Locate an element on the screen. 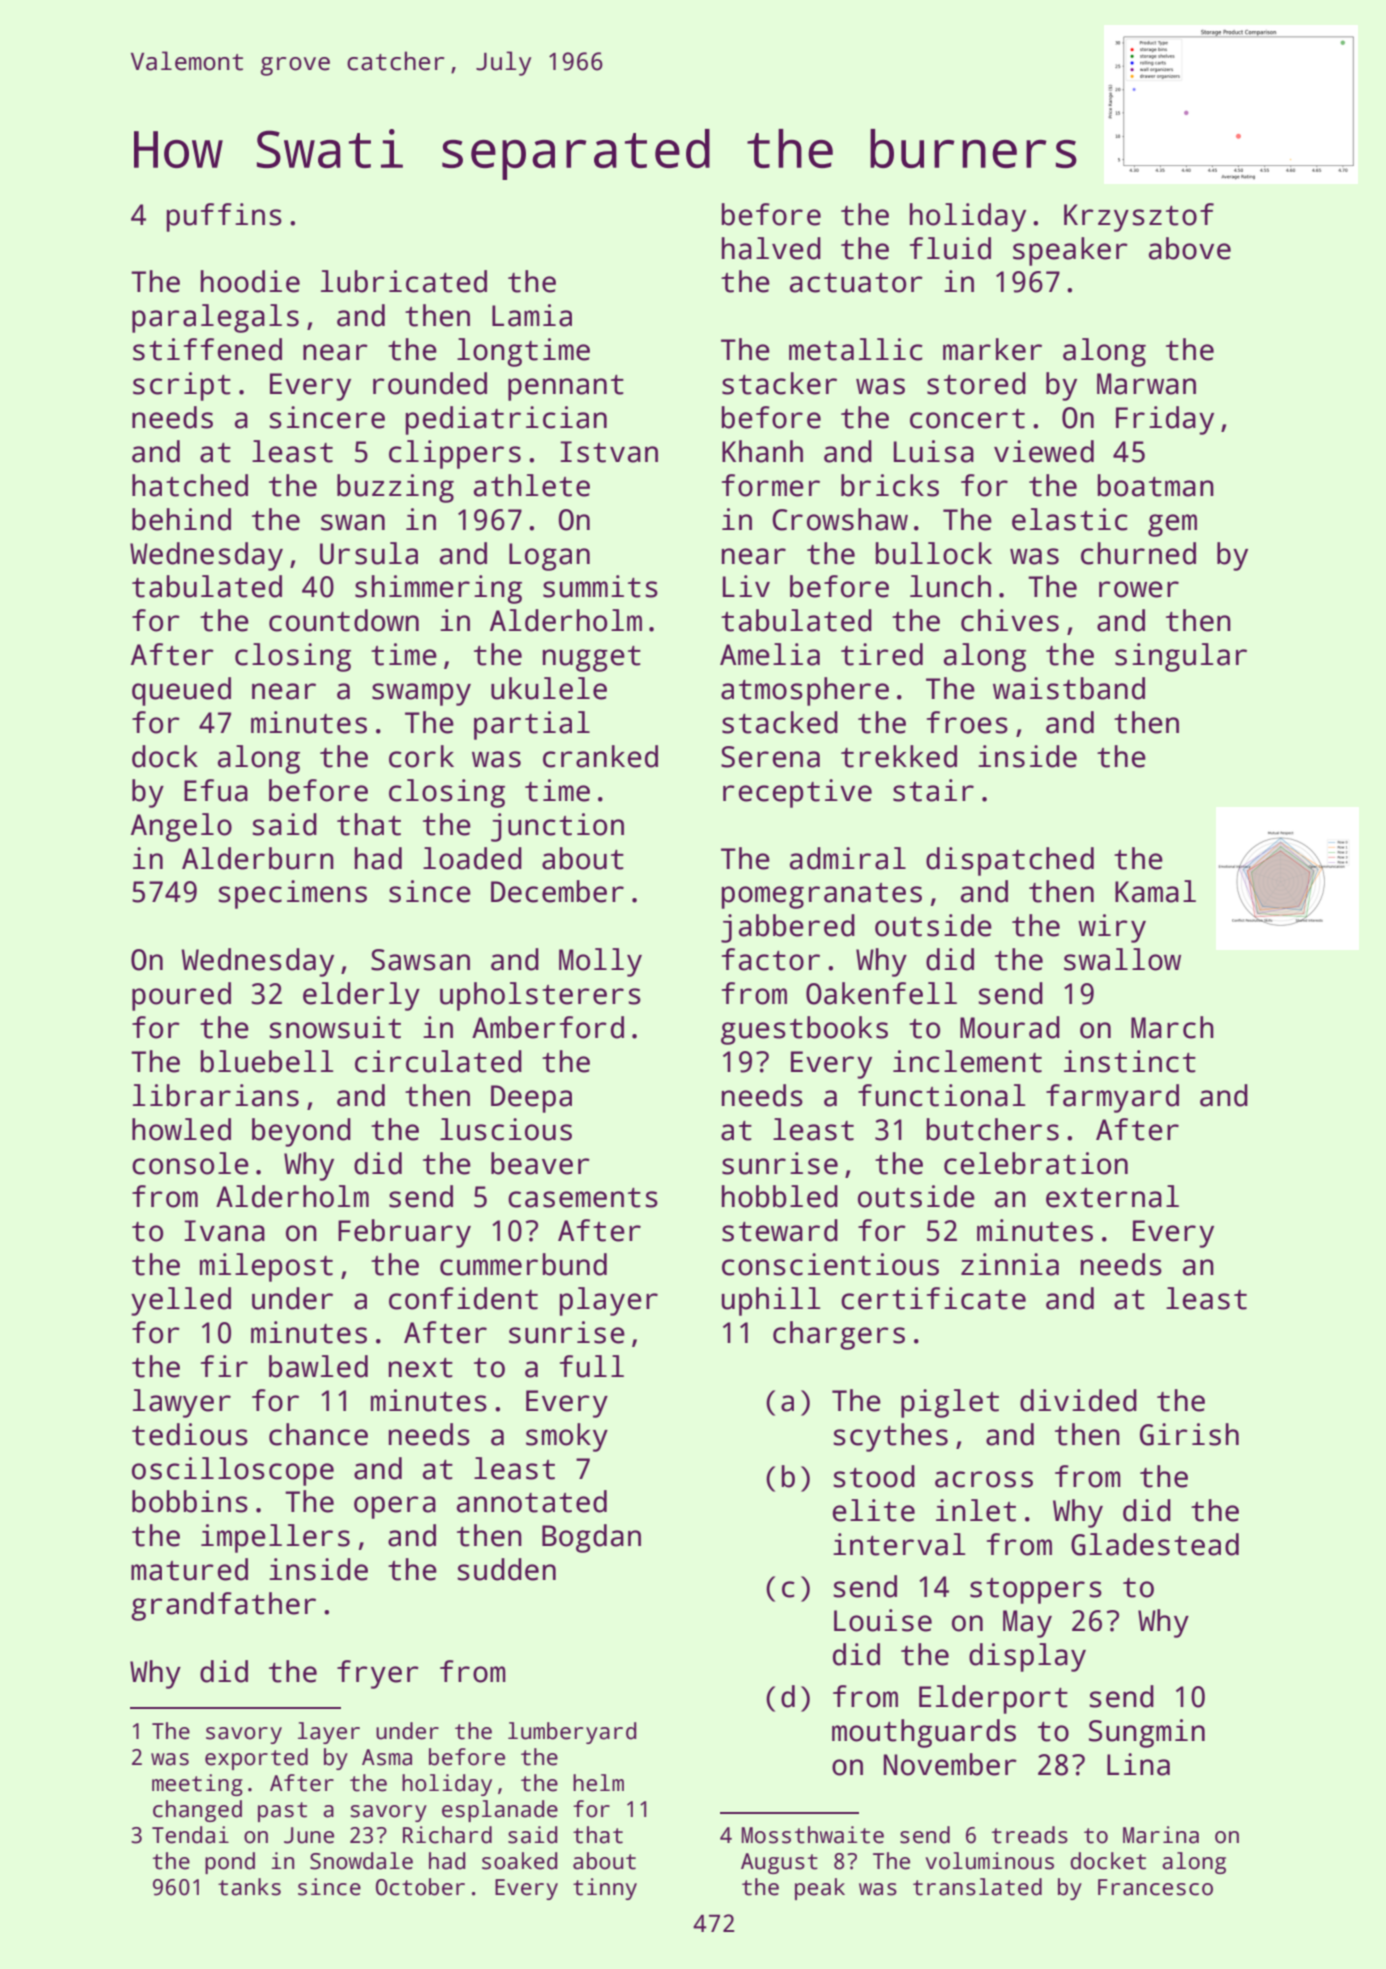 Image resolution: width=1386 pixels, height=1969 pixels. lunch is located at coordinates (950, 586).
